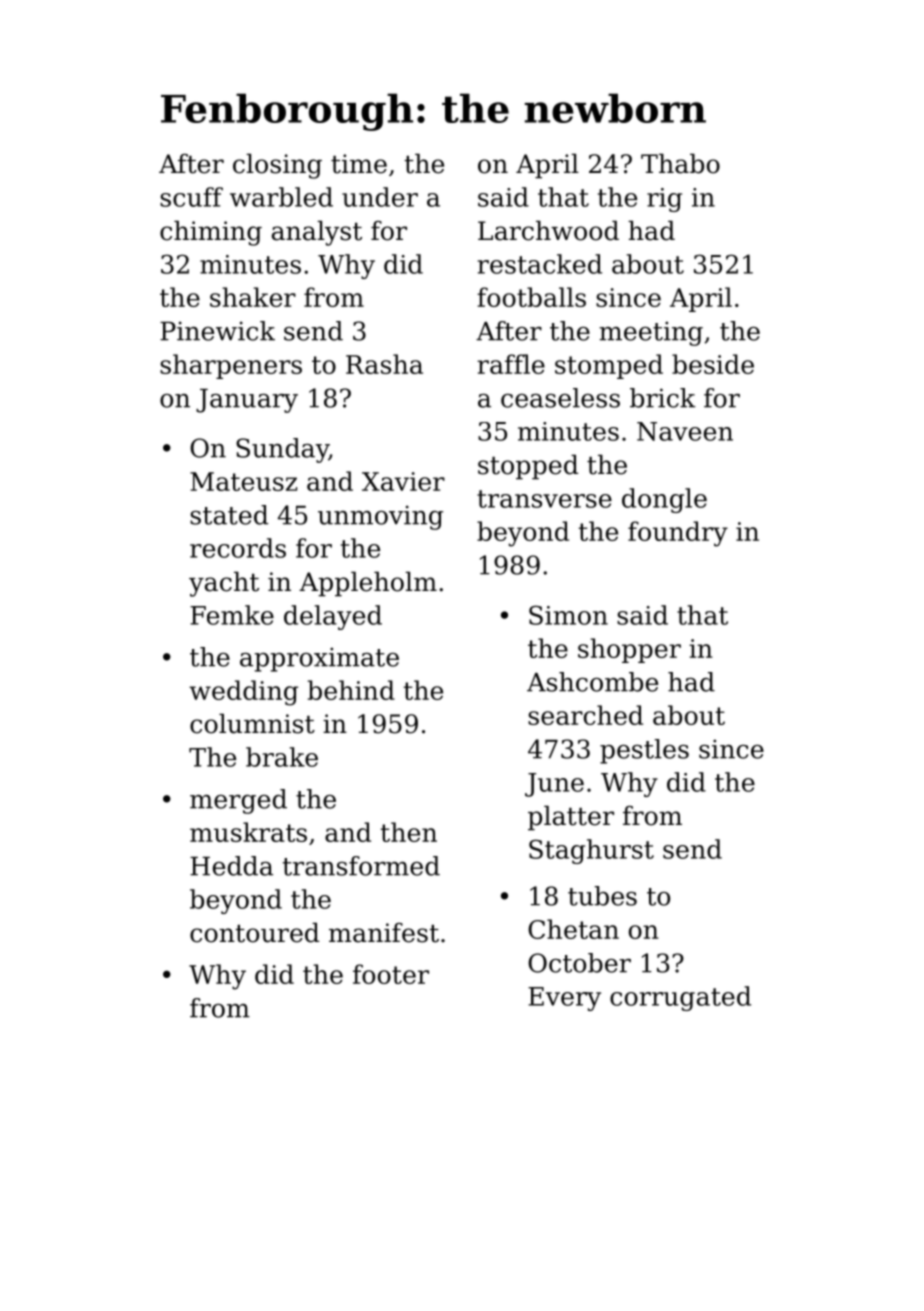 This screenshot has height=1311, width=924. Describe the element at coordinates (281, 197) in the screenshot. I see `warbled` at that location.
